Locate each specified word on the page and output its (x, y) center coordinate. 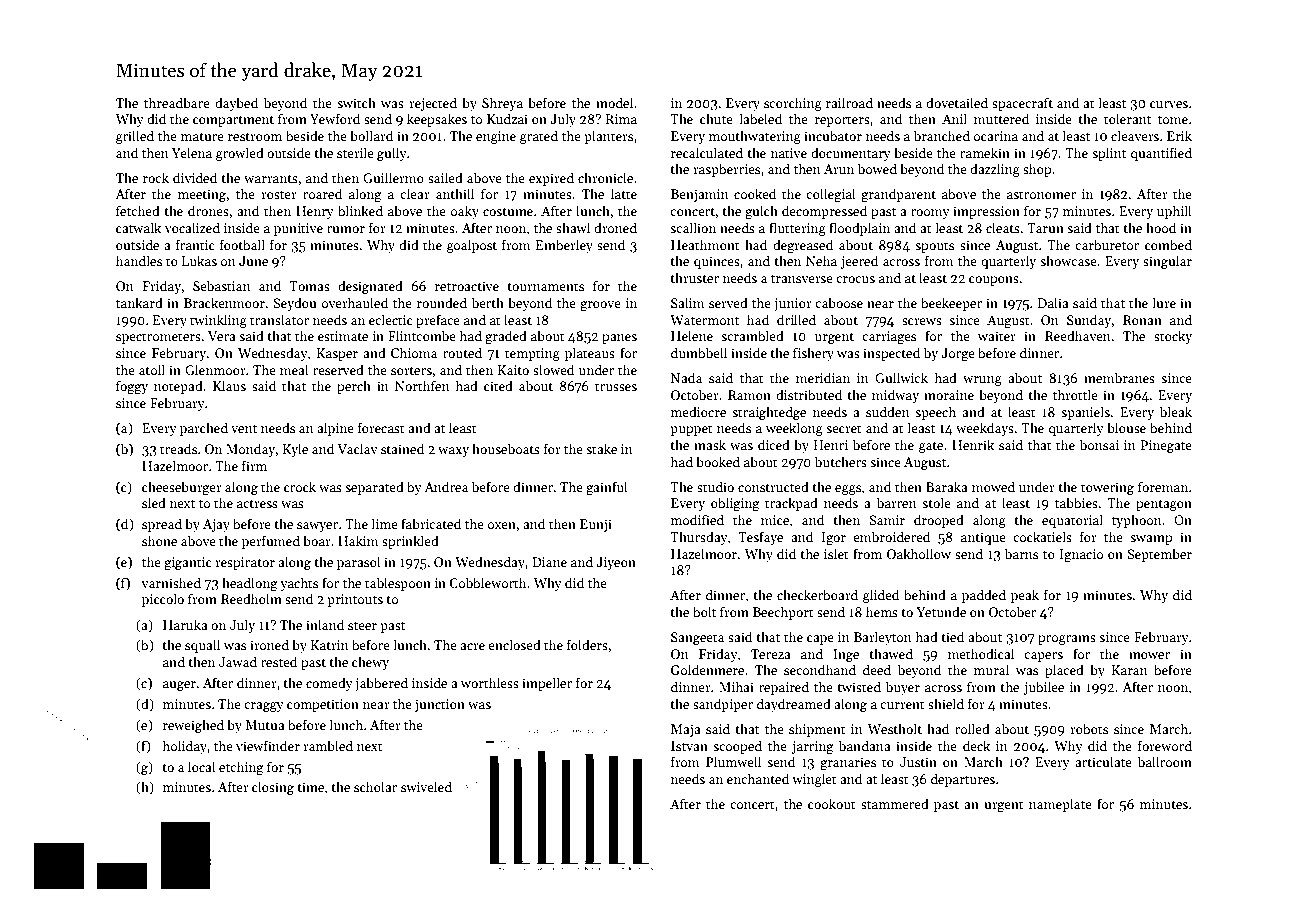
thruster (694, 277)
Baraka (947, 486)
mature (202, 136)
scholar (375, 786)
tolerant (1127, 118)
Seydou (294, 304)
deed (877, 669)
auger (179, 686)
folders (587, 644)
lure (1164, 302)
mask (710, 444)
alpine (335, 429)
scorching (793, 104)
